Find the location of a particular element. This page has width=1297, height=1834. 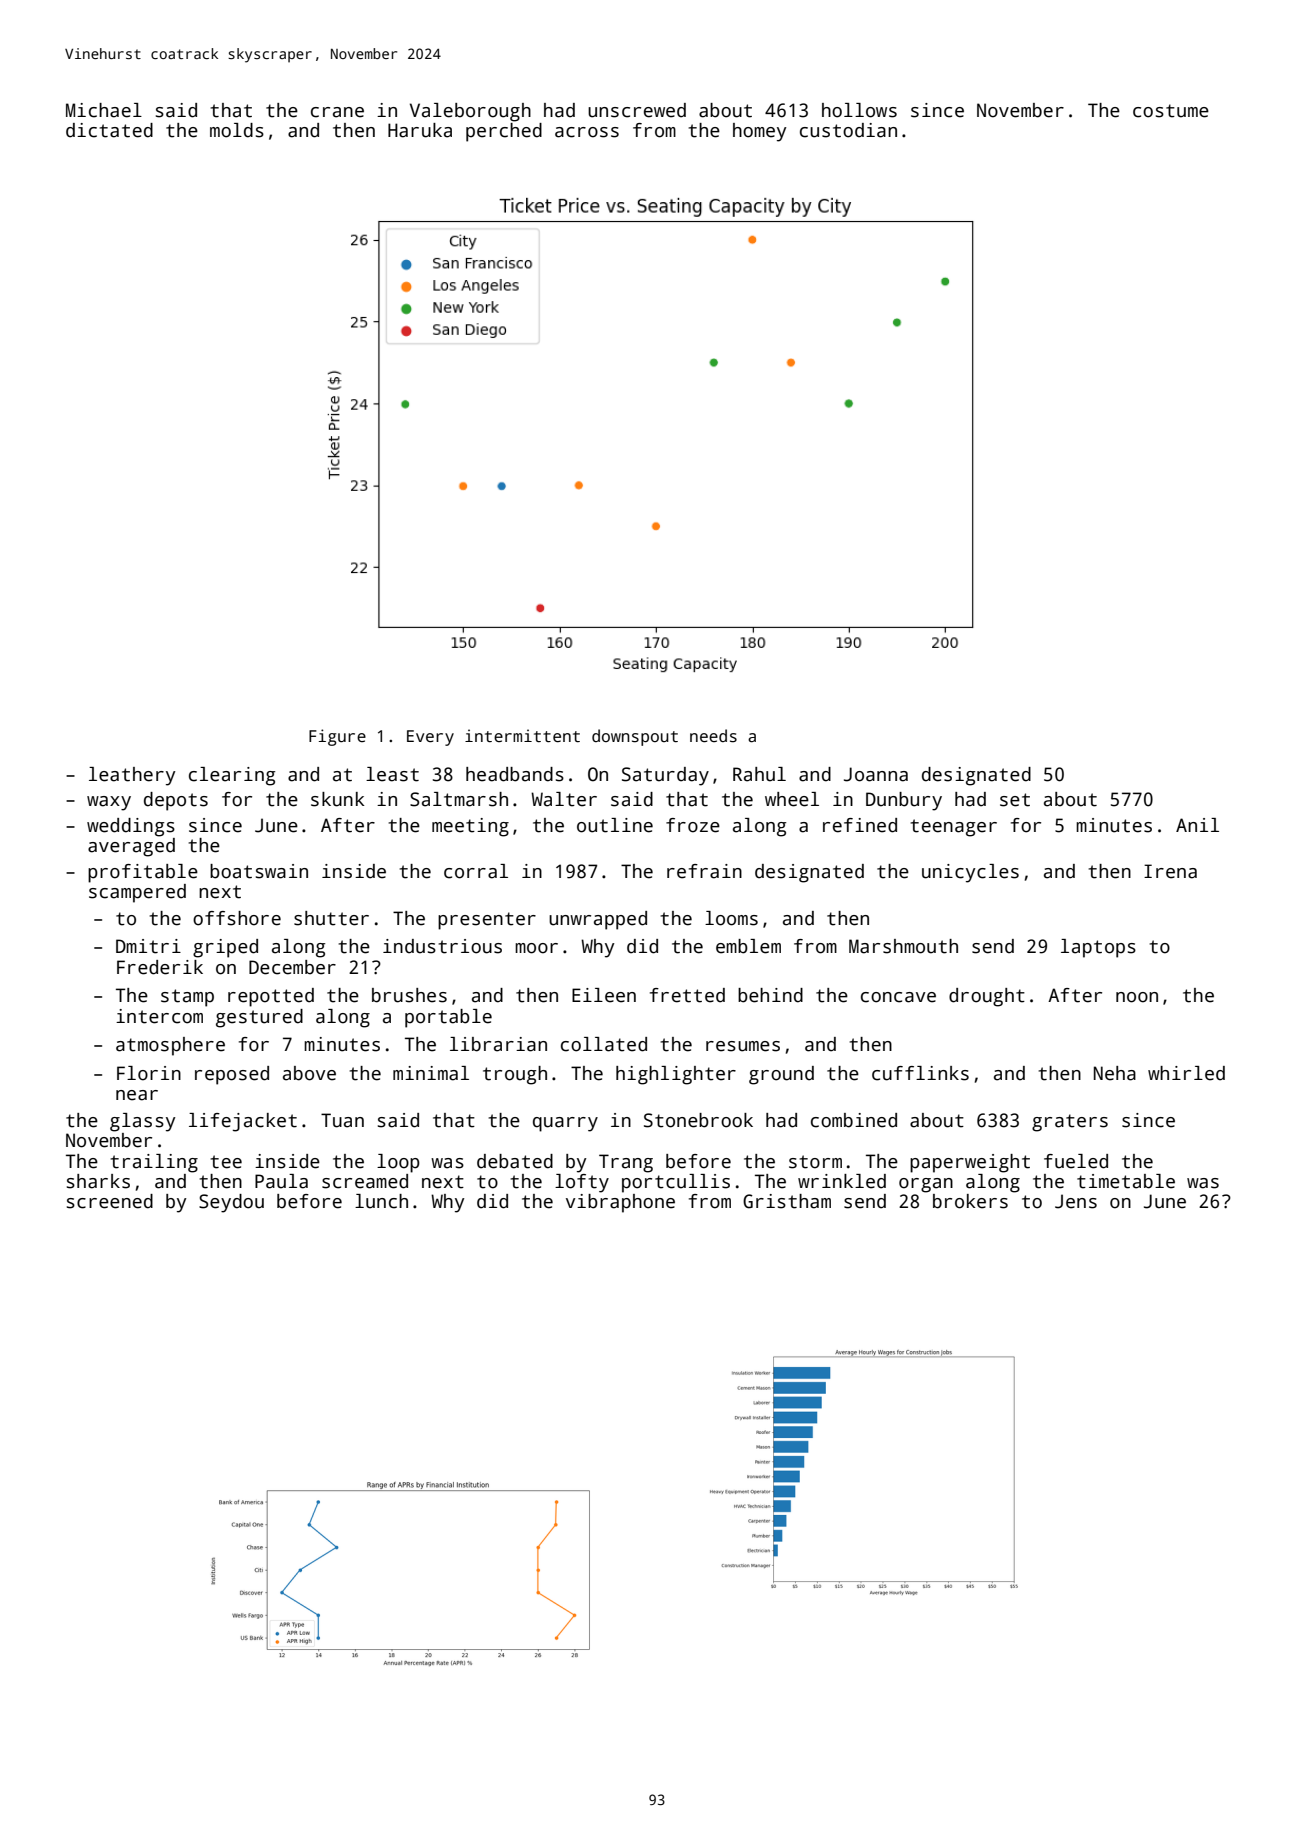

Anil is located at coordinates (1197, 825).
